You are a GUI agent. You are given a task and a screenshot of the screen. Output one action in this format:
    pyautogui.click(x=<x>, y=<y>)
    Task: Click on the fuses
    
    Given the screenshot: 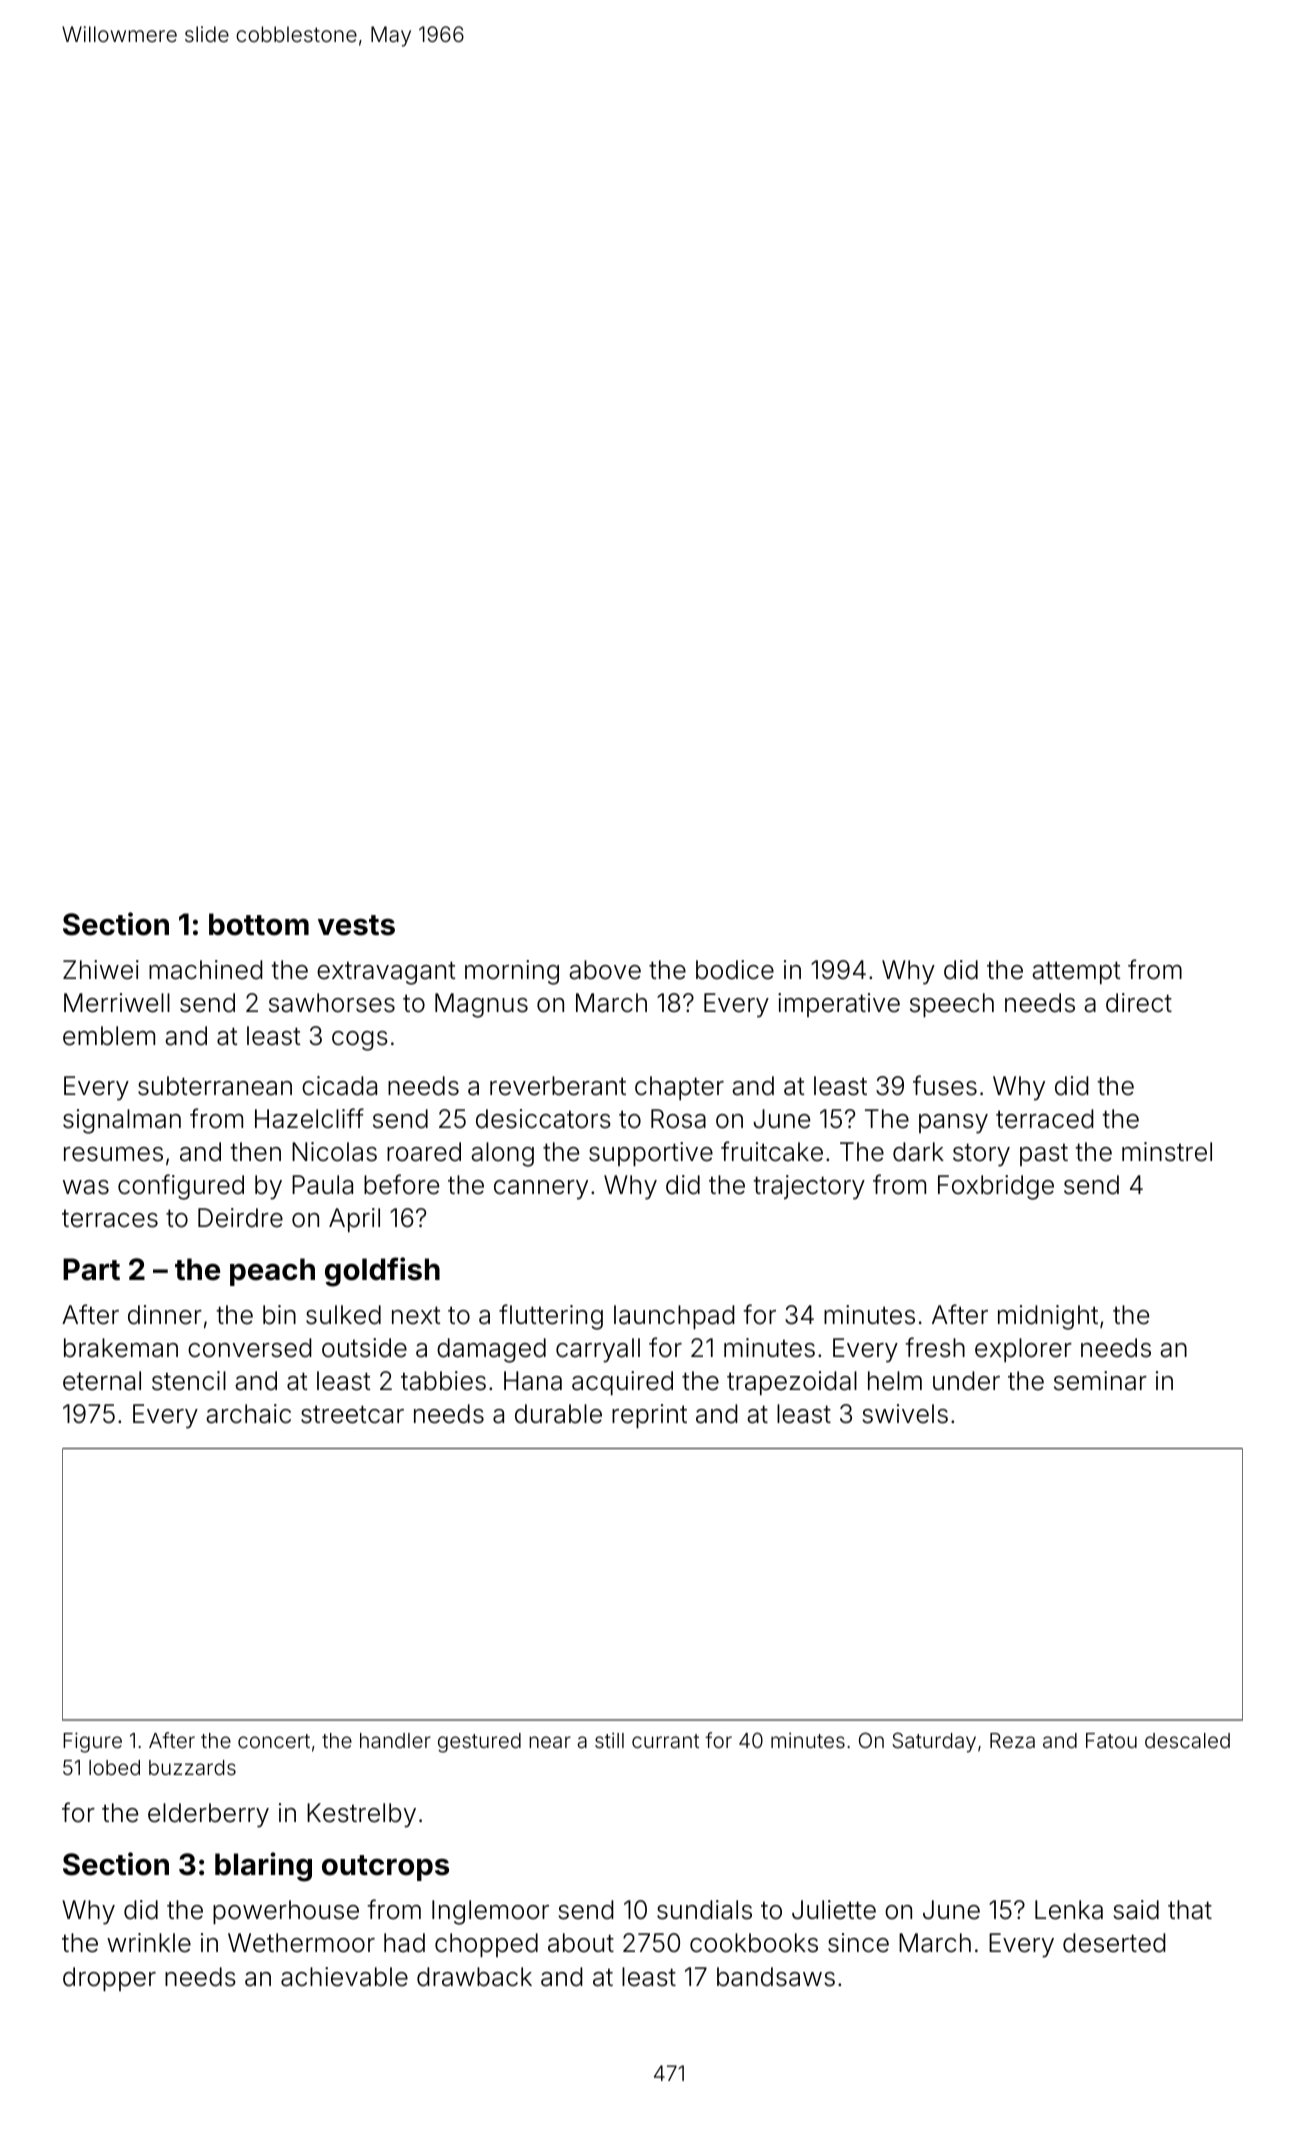 What is the action you would take?
    pyautogui.click(x=945, y=1085)
